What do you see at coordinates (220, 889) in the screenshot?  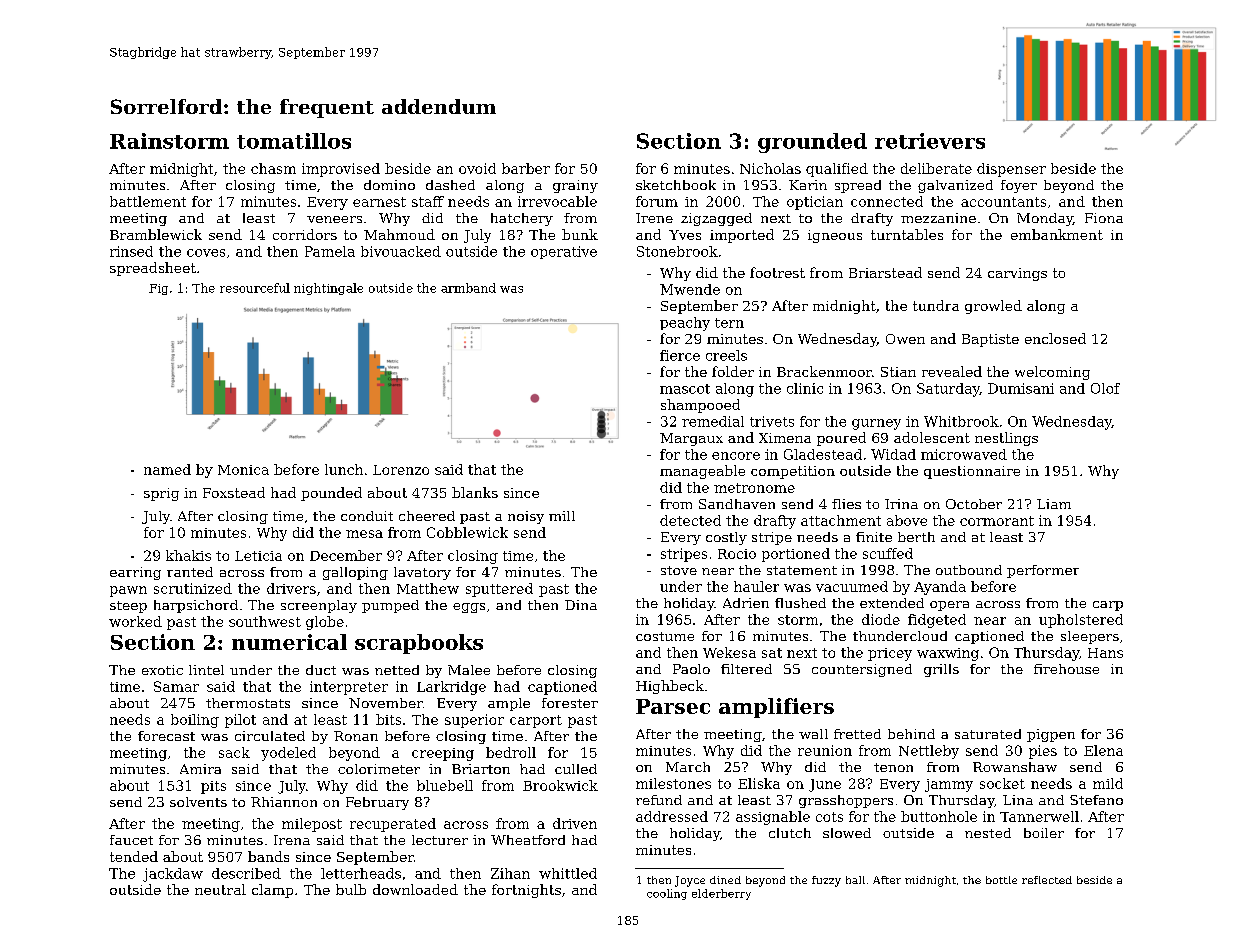 I see `neutral` at bounding box center [220, 889].
